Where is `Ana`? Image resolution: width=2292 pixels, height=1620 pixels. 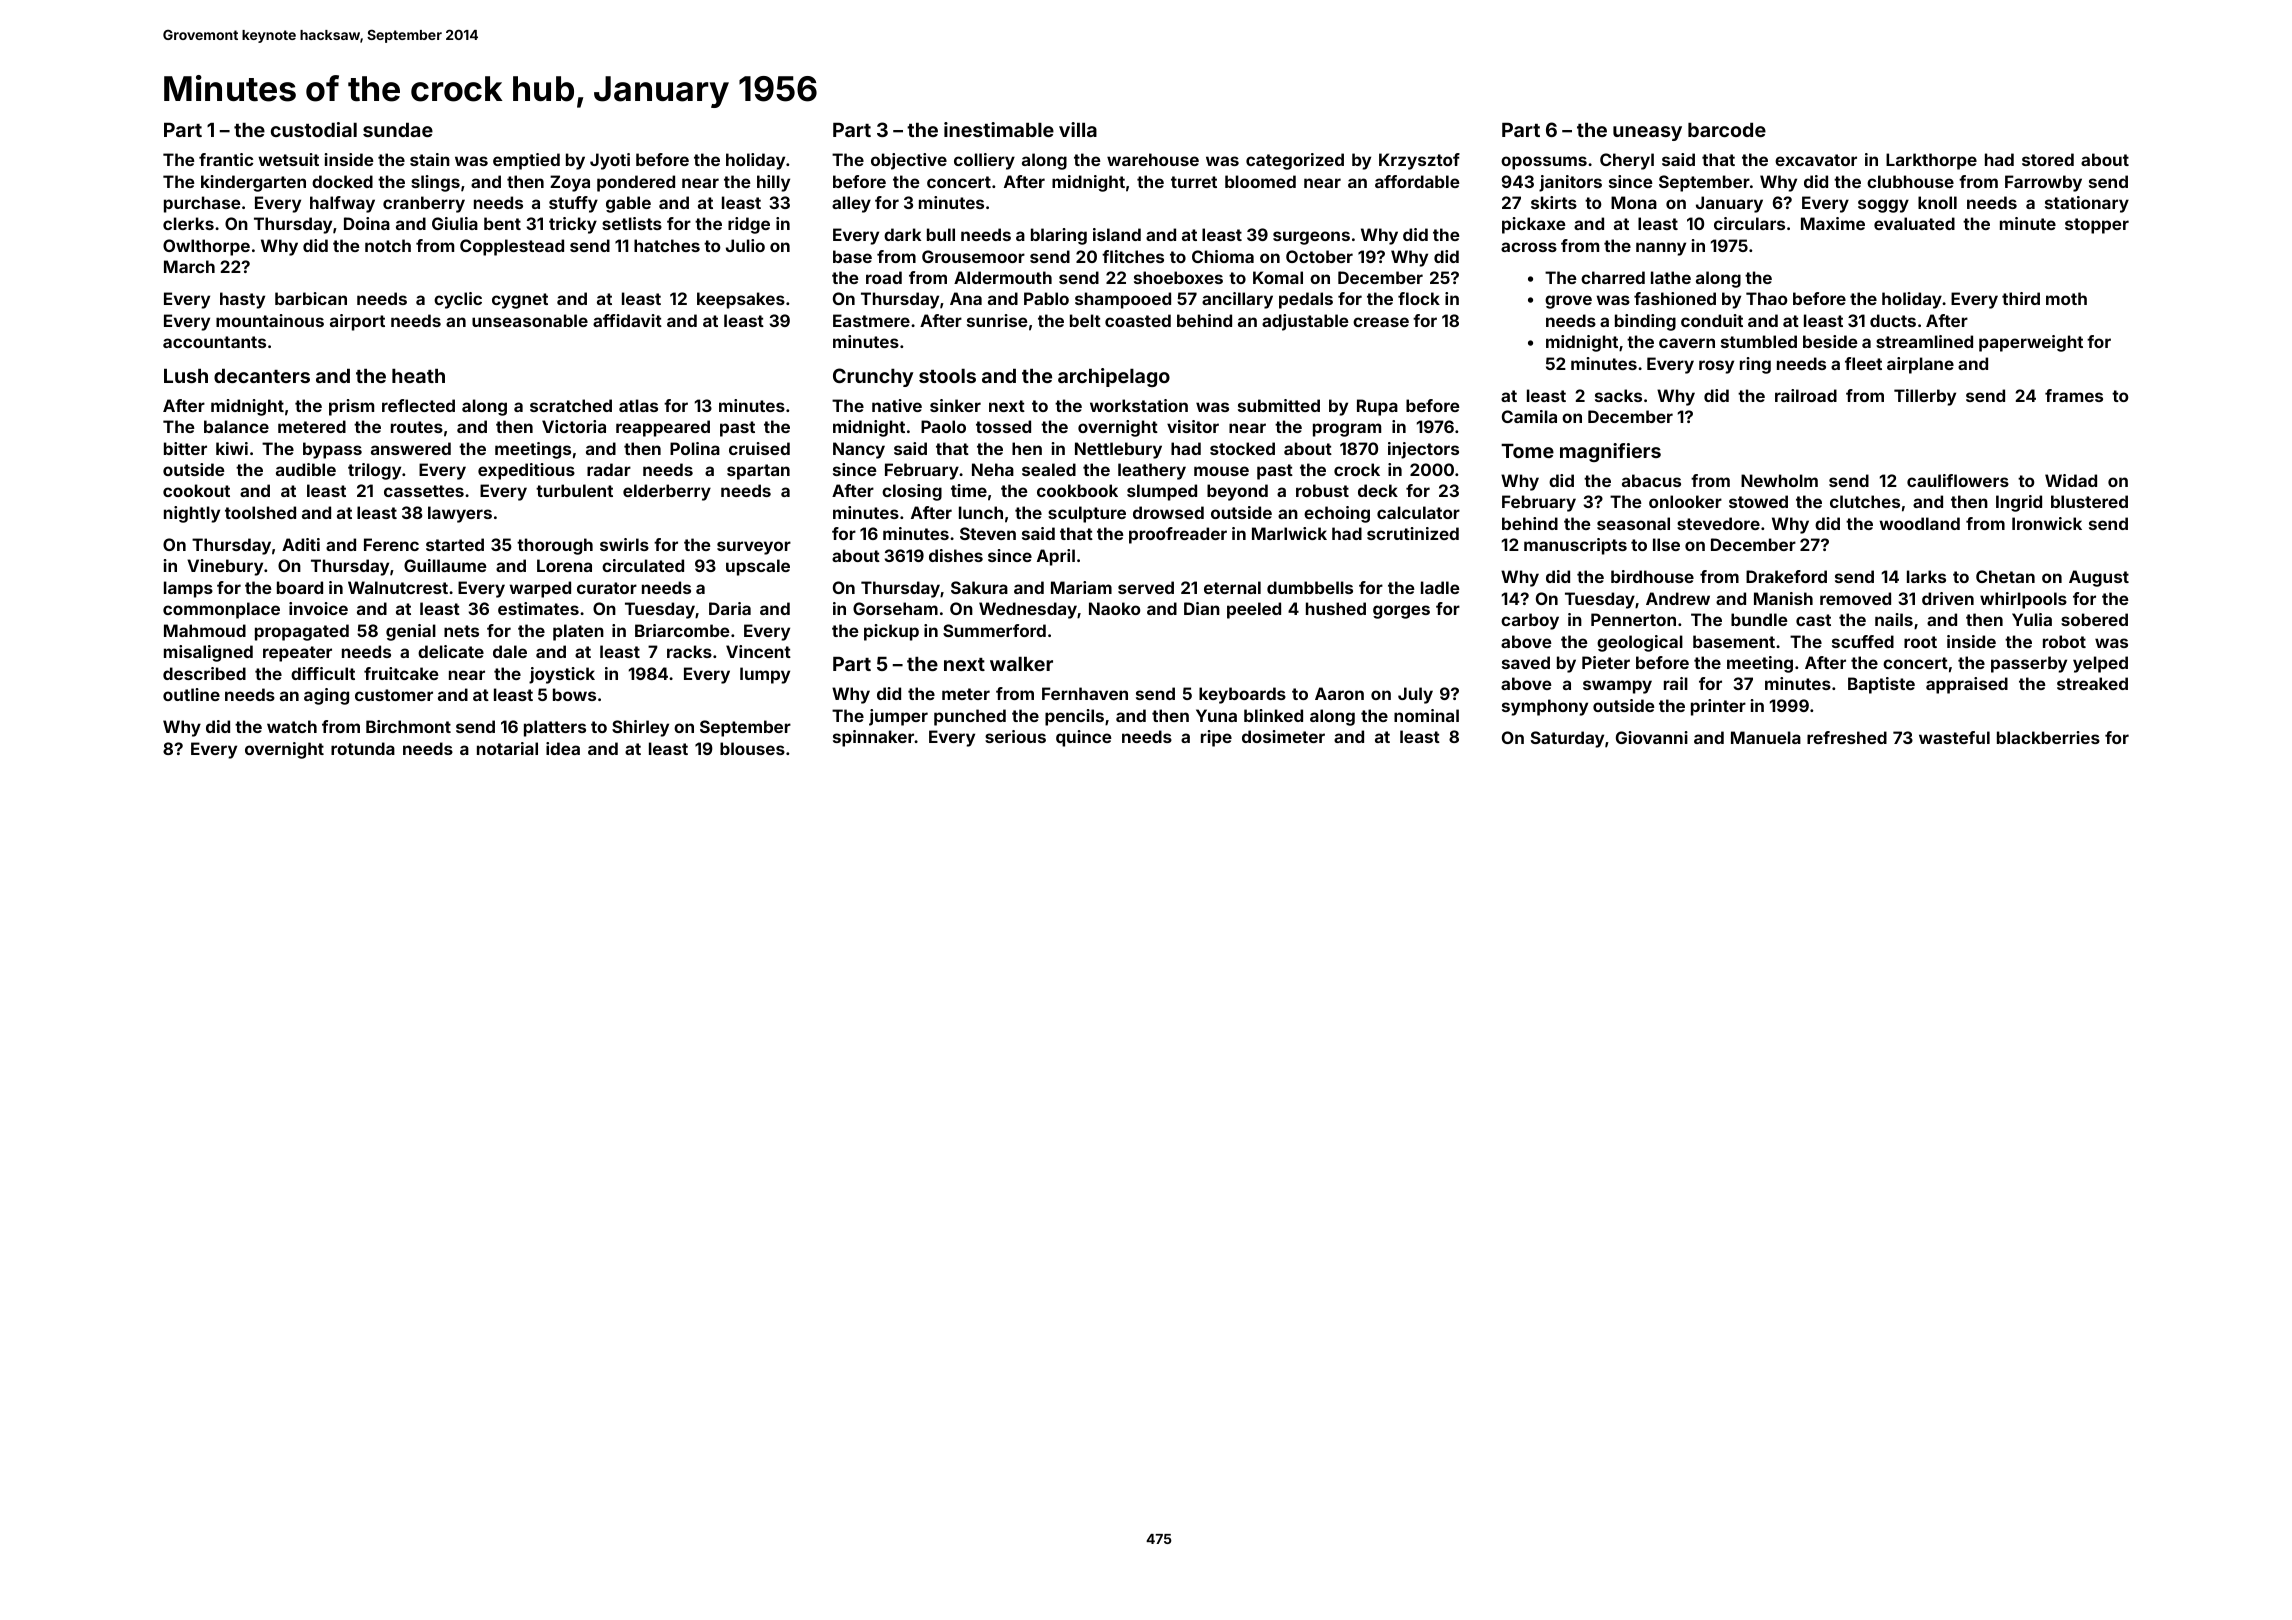 Ana is located at coordinates (966, 298).
